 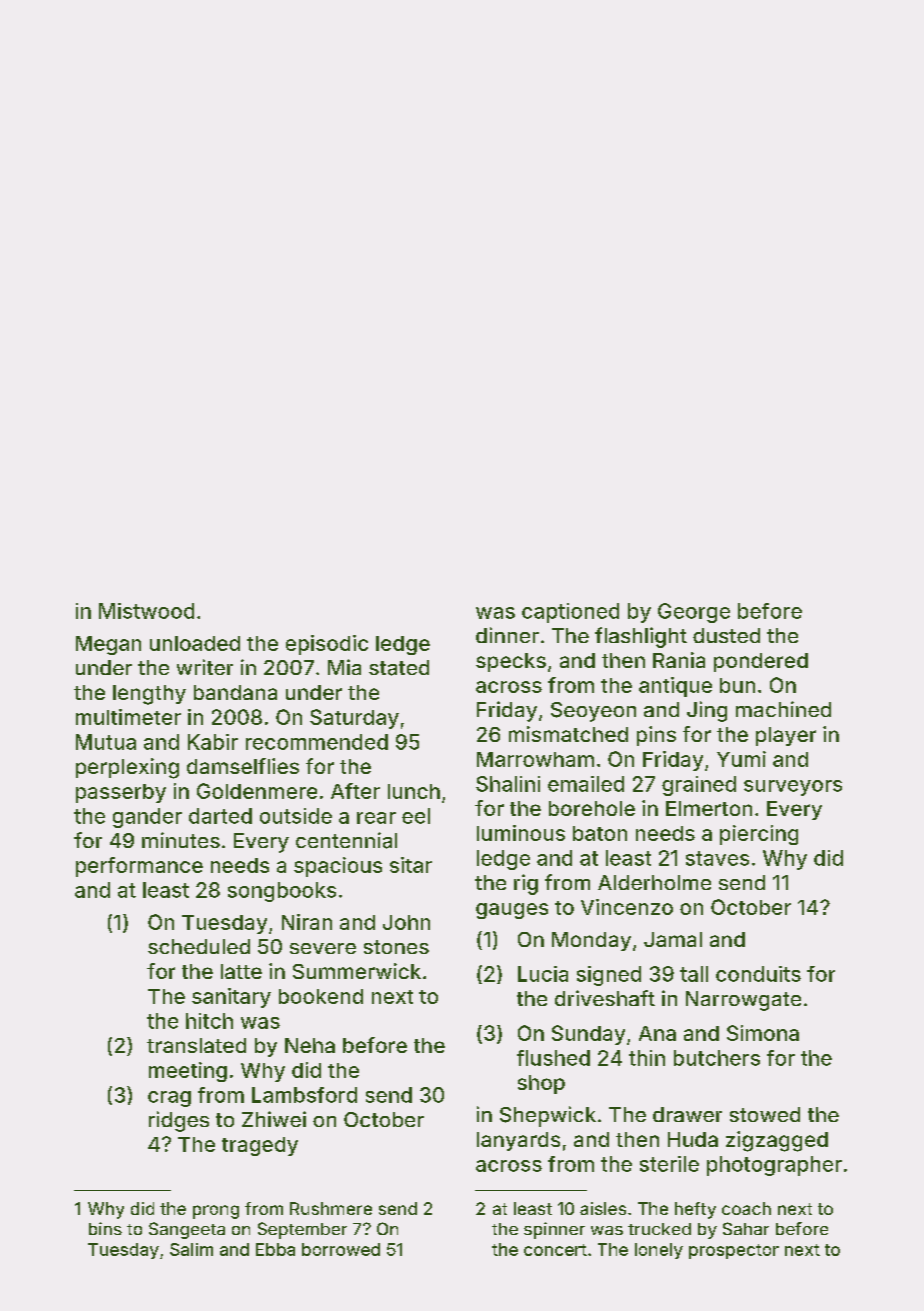 What do you see at coordinates (146, 611) in the screenshot?
I see `Mistwood` at bounding box center [146, 611].
